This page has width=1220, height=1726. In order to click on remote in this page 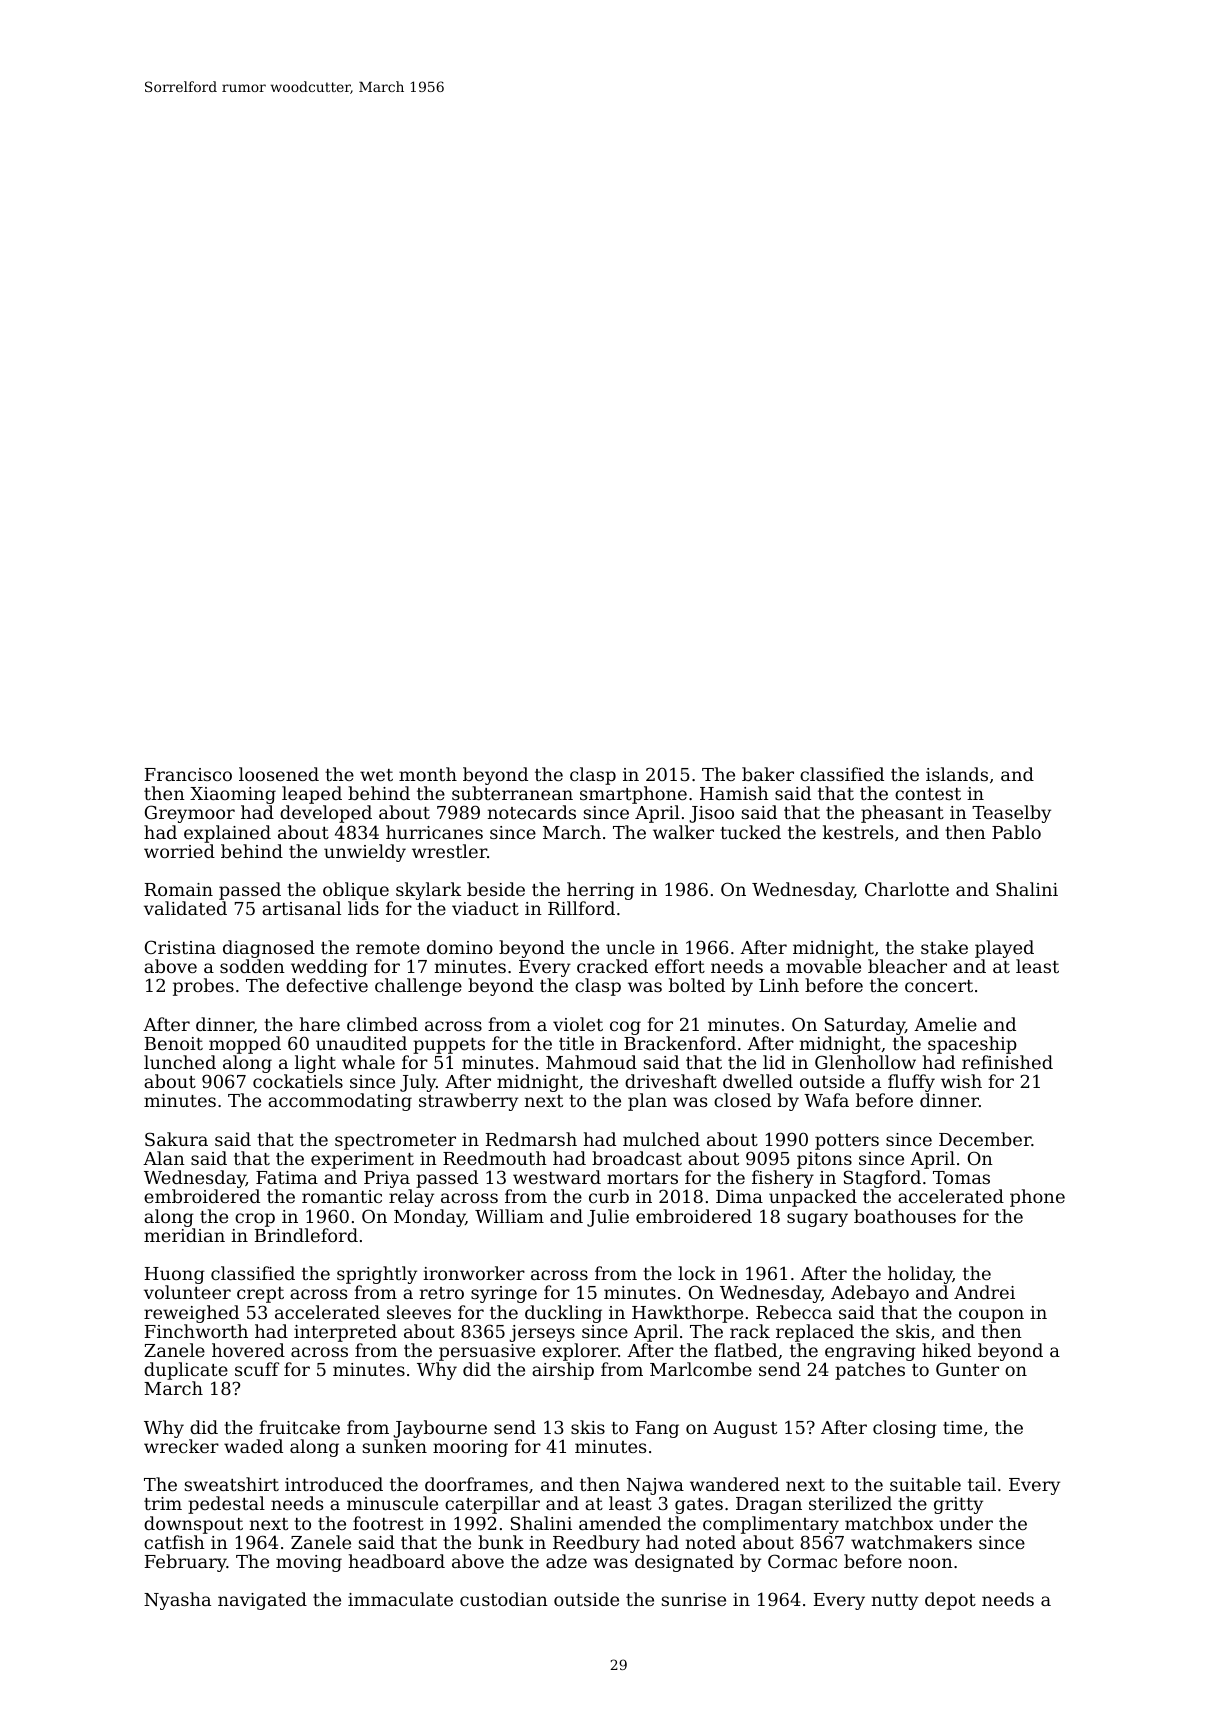, I will do `click(388, 948)`.
